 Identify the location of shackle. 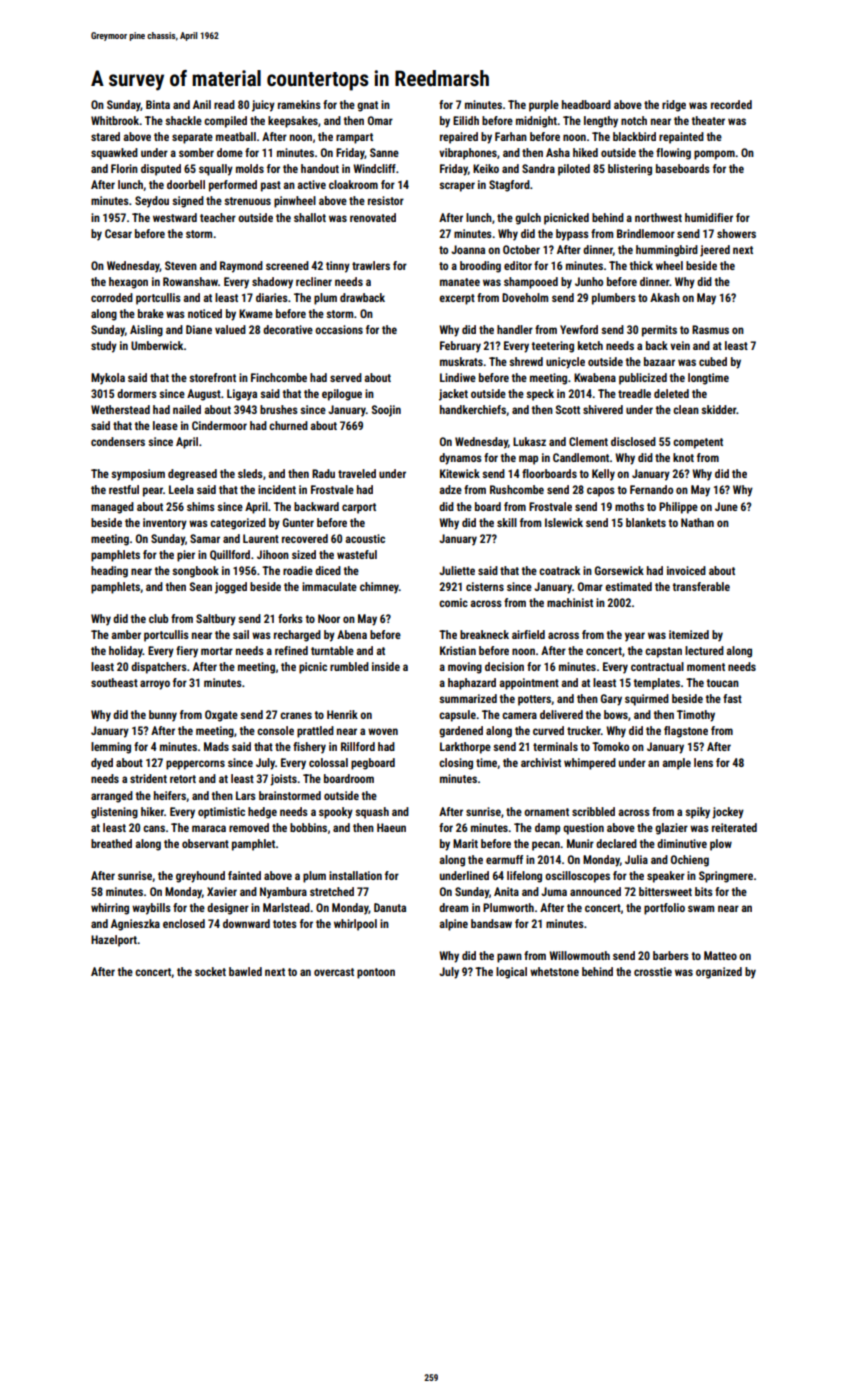
(183, 120).
